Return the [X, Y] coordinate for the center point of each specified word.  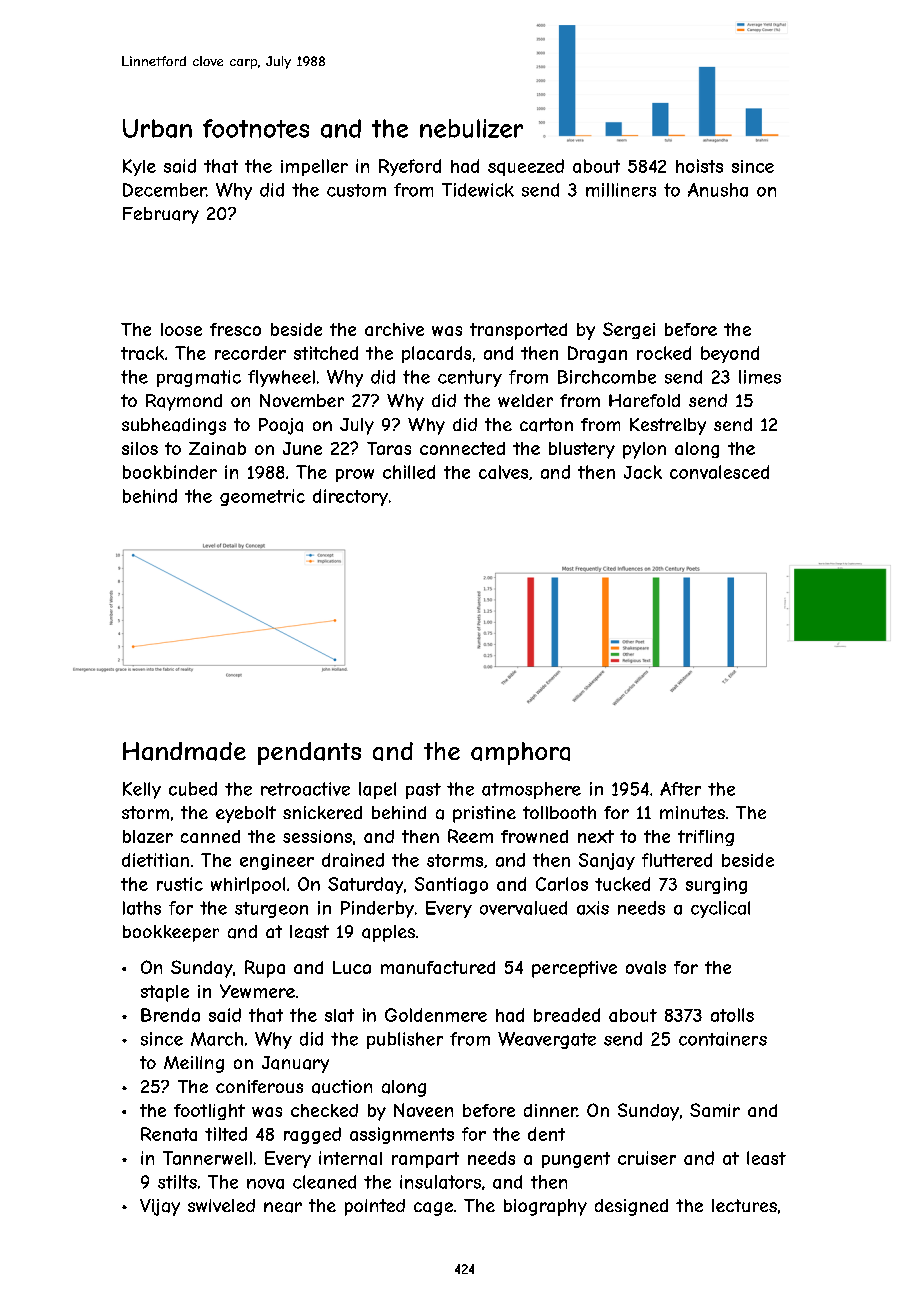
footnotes [256, 128]
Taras [389, 448]
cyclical [720, 909]
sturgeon [271, 910]
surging [716, 885]
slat [339, 1015]
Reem [470, 836]
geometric [262, 497]
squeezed [526, 167]
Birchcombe [607, 377]
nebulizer [471, 128]
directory [350, 497]
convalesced [719, 472]
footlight [209, 1112]
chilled [409, 472]
